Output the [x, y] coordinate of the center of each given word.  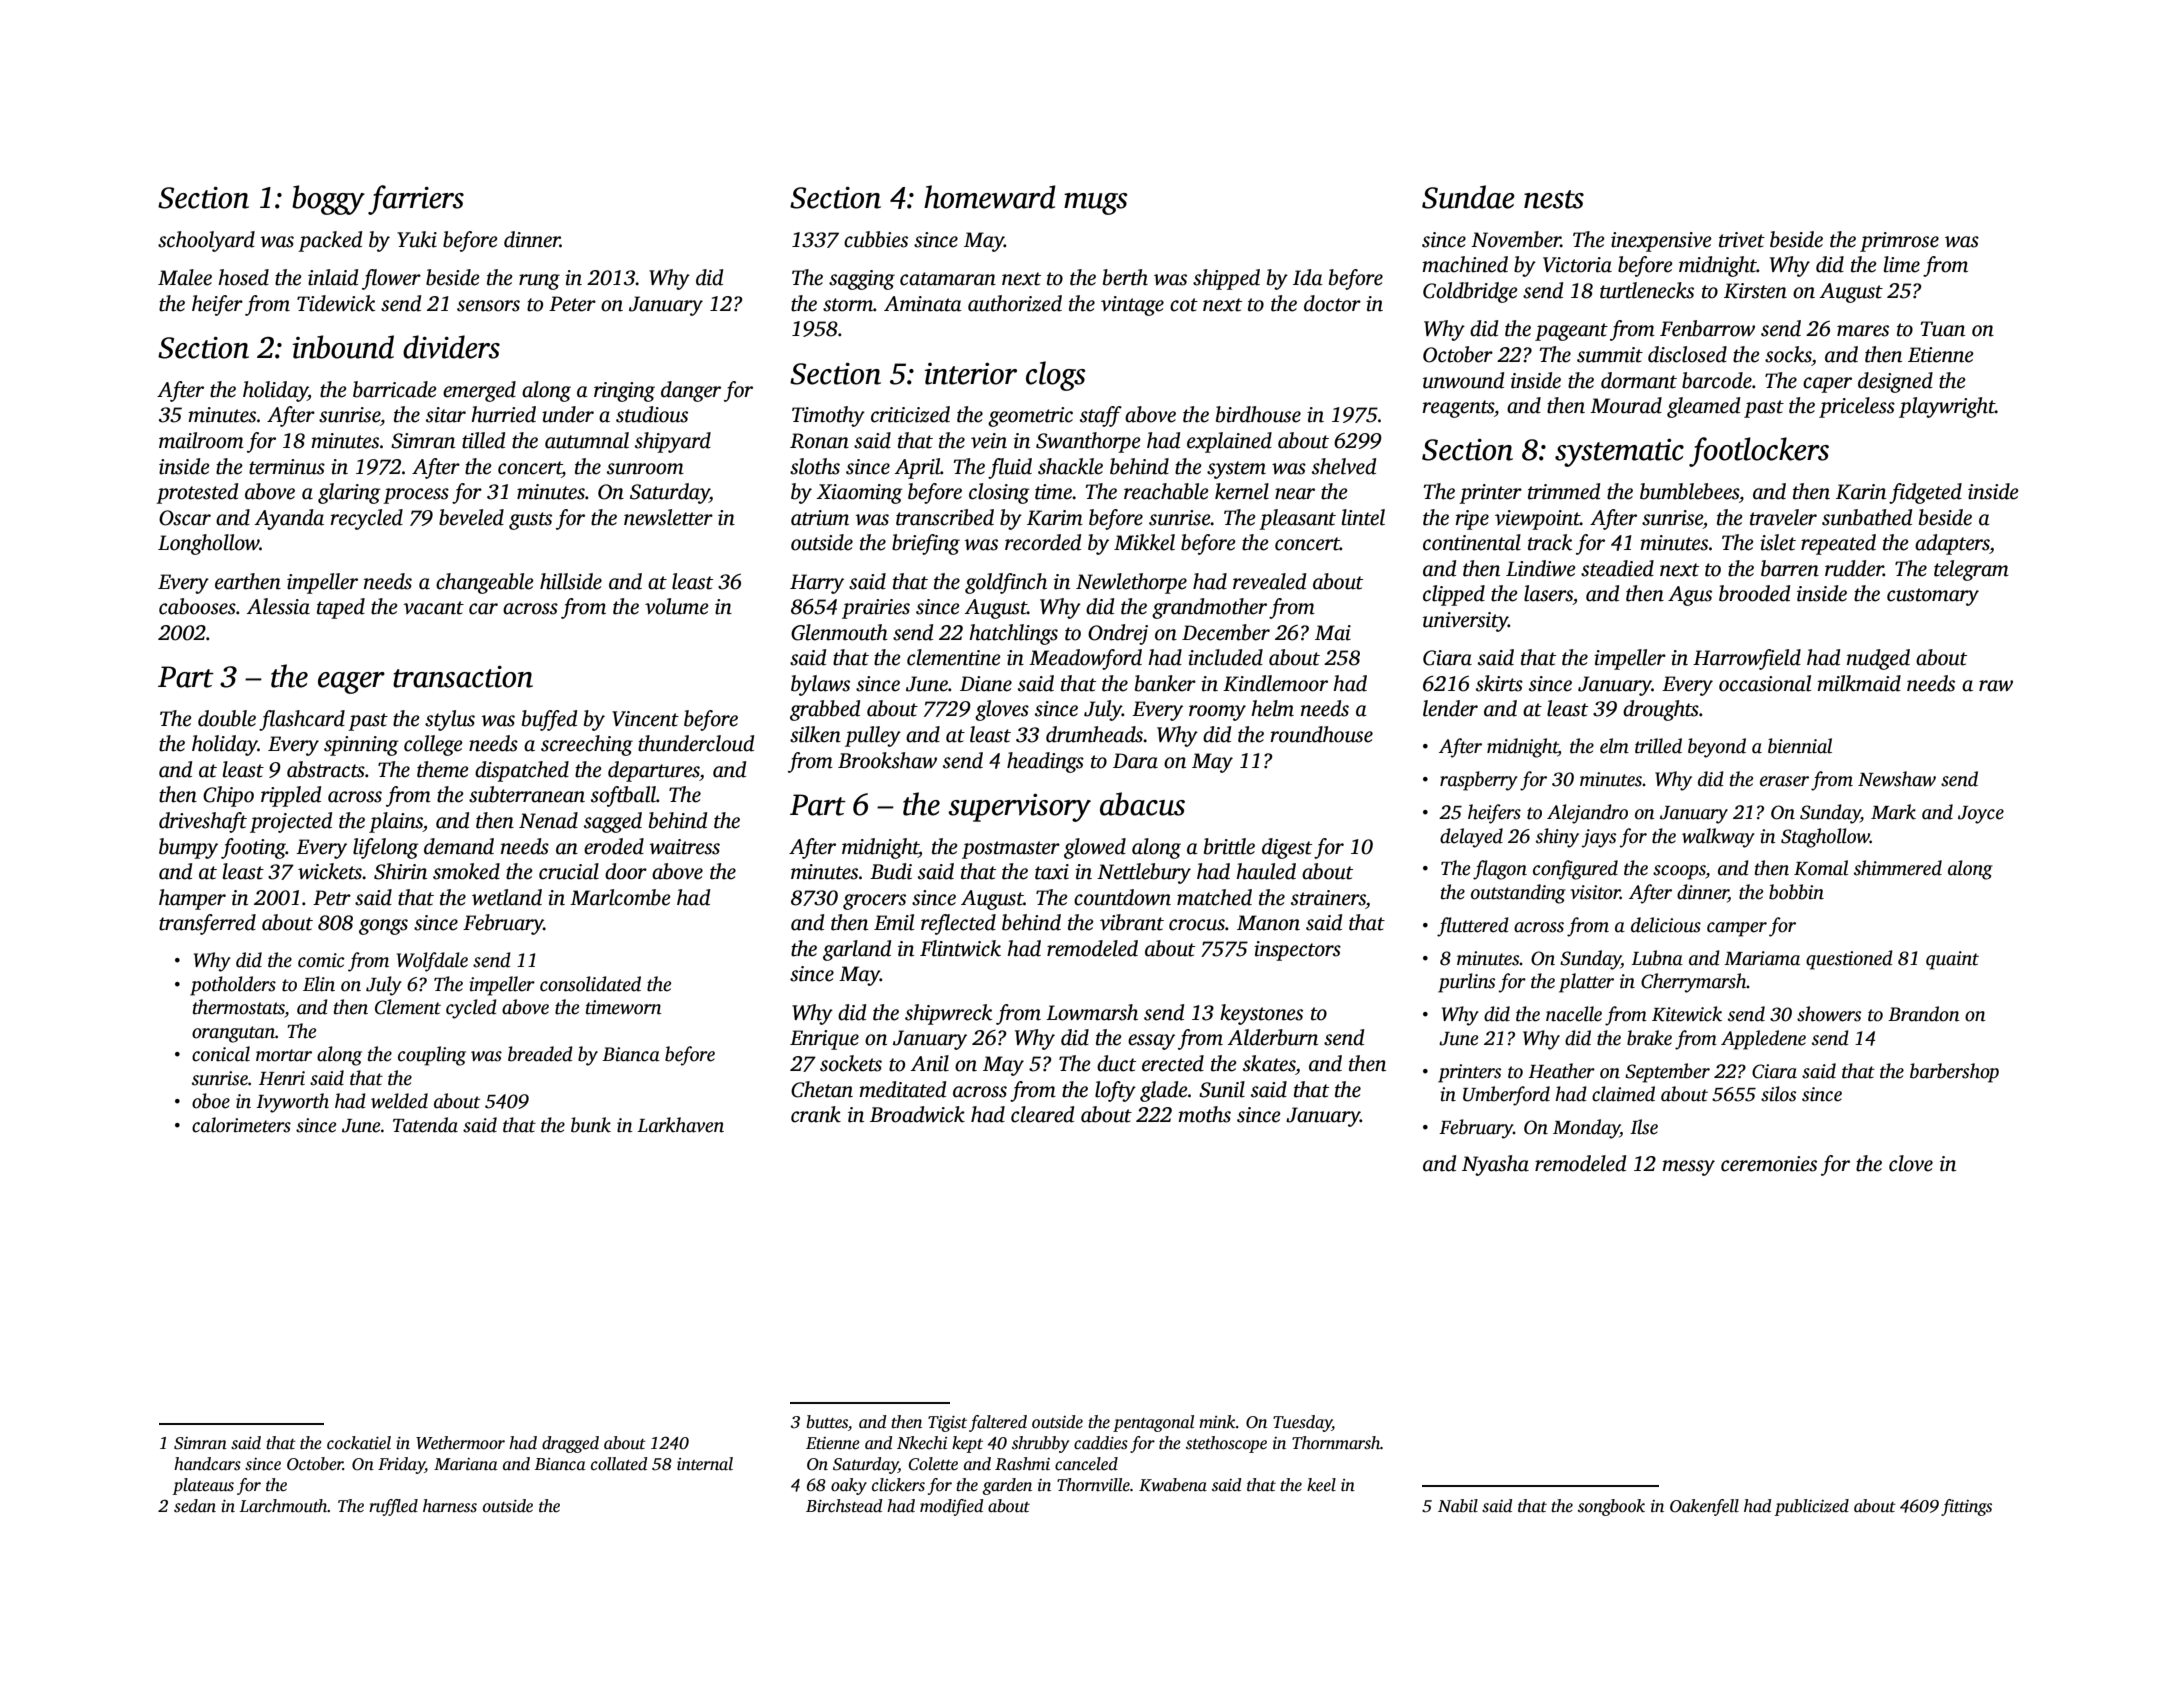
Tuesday [1302, 1423]
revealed [1269, 581]
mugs [1095, 204]
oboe [211, 1101]
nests [1554, 199]
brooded [1754, 593]
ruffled [393, 1507]
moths [1204, 1114]
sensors [488, 306]
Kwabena [1173, 1485]
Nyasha [1495, 1165]
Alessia [278, 606]
